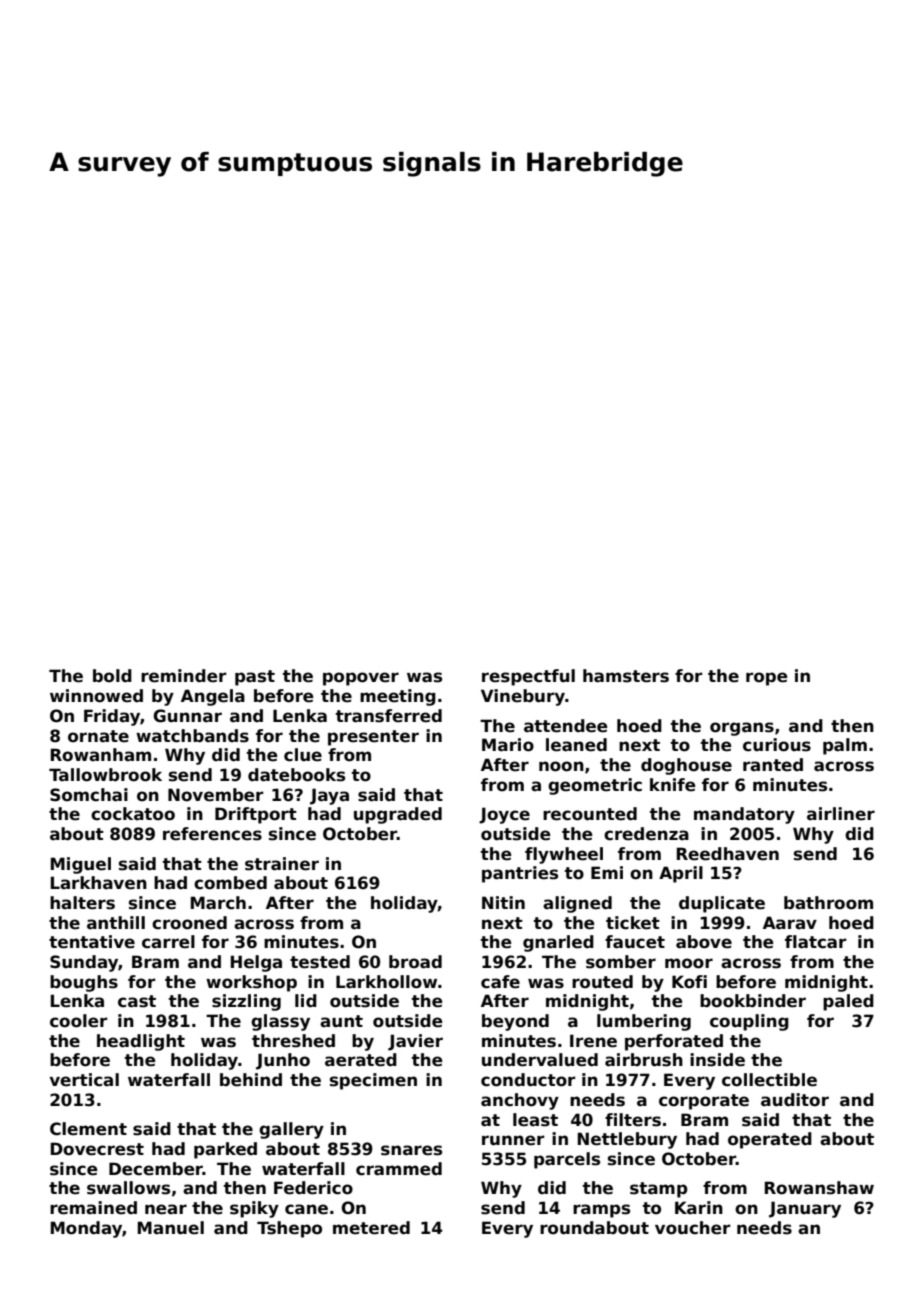 The image size is (924, 1314). Describe the element at coordinates (192, 736) in the page. I see `watchbands` at that location.
